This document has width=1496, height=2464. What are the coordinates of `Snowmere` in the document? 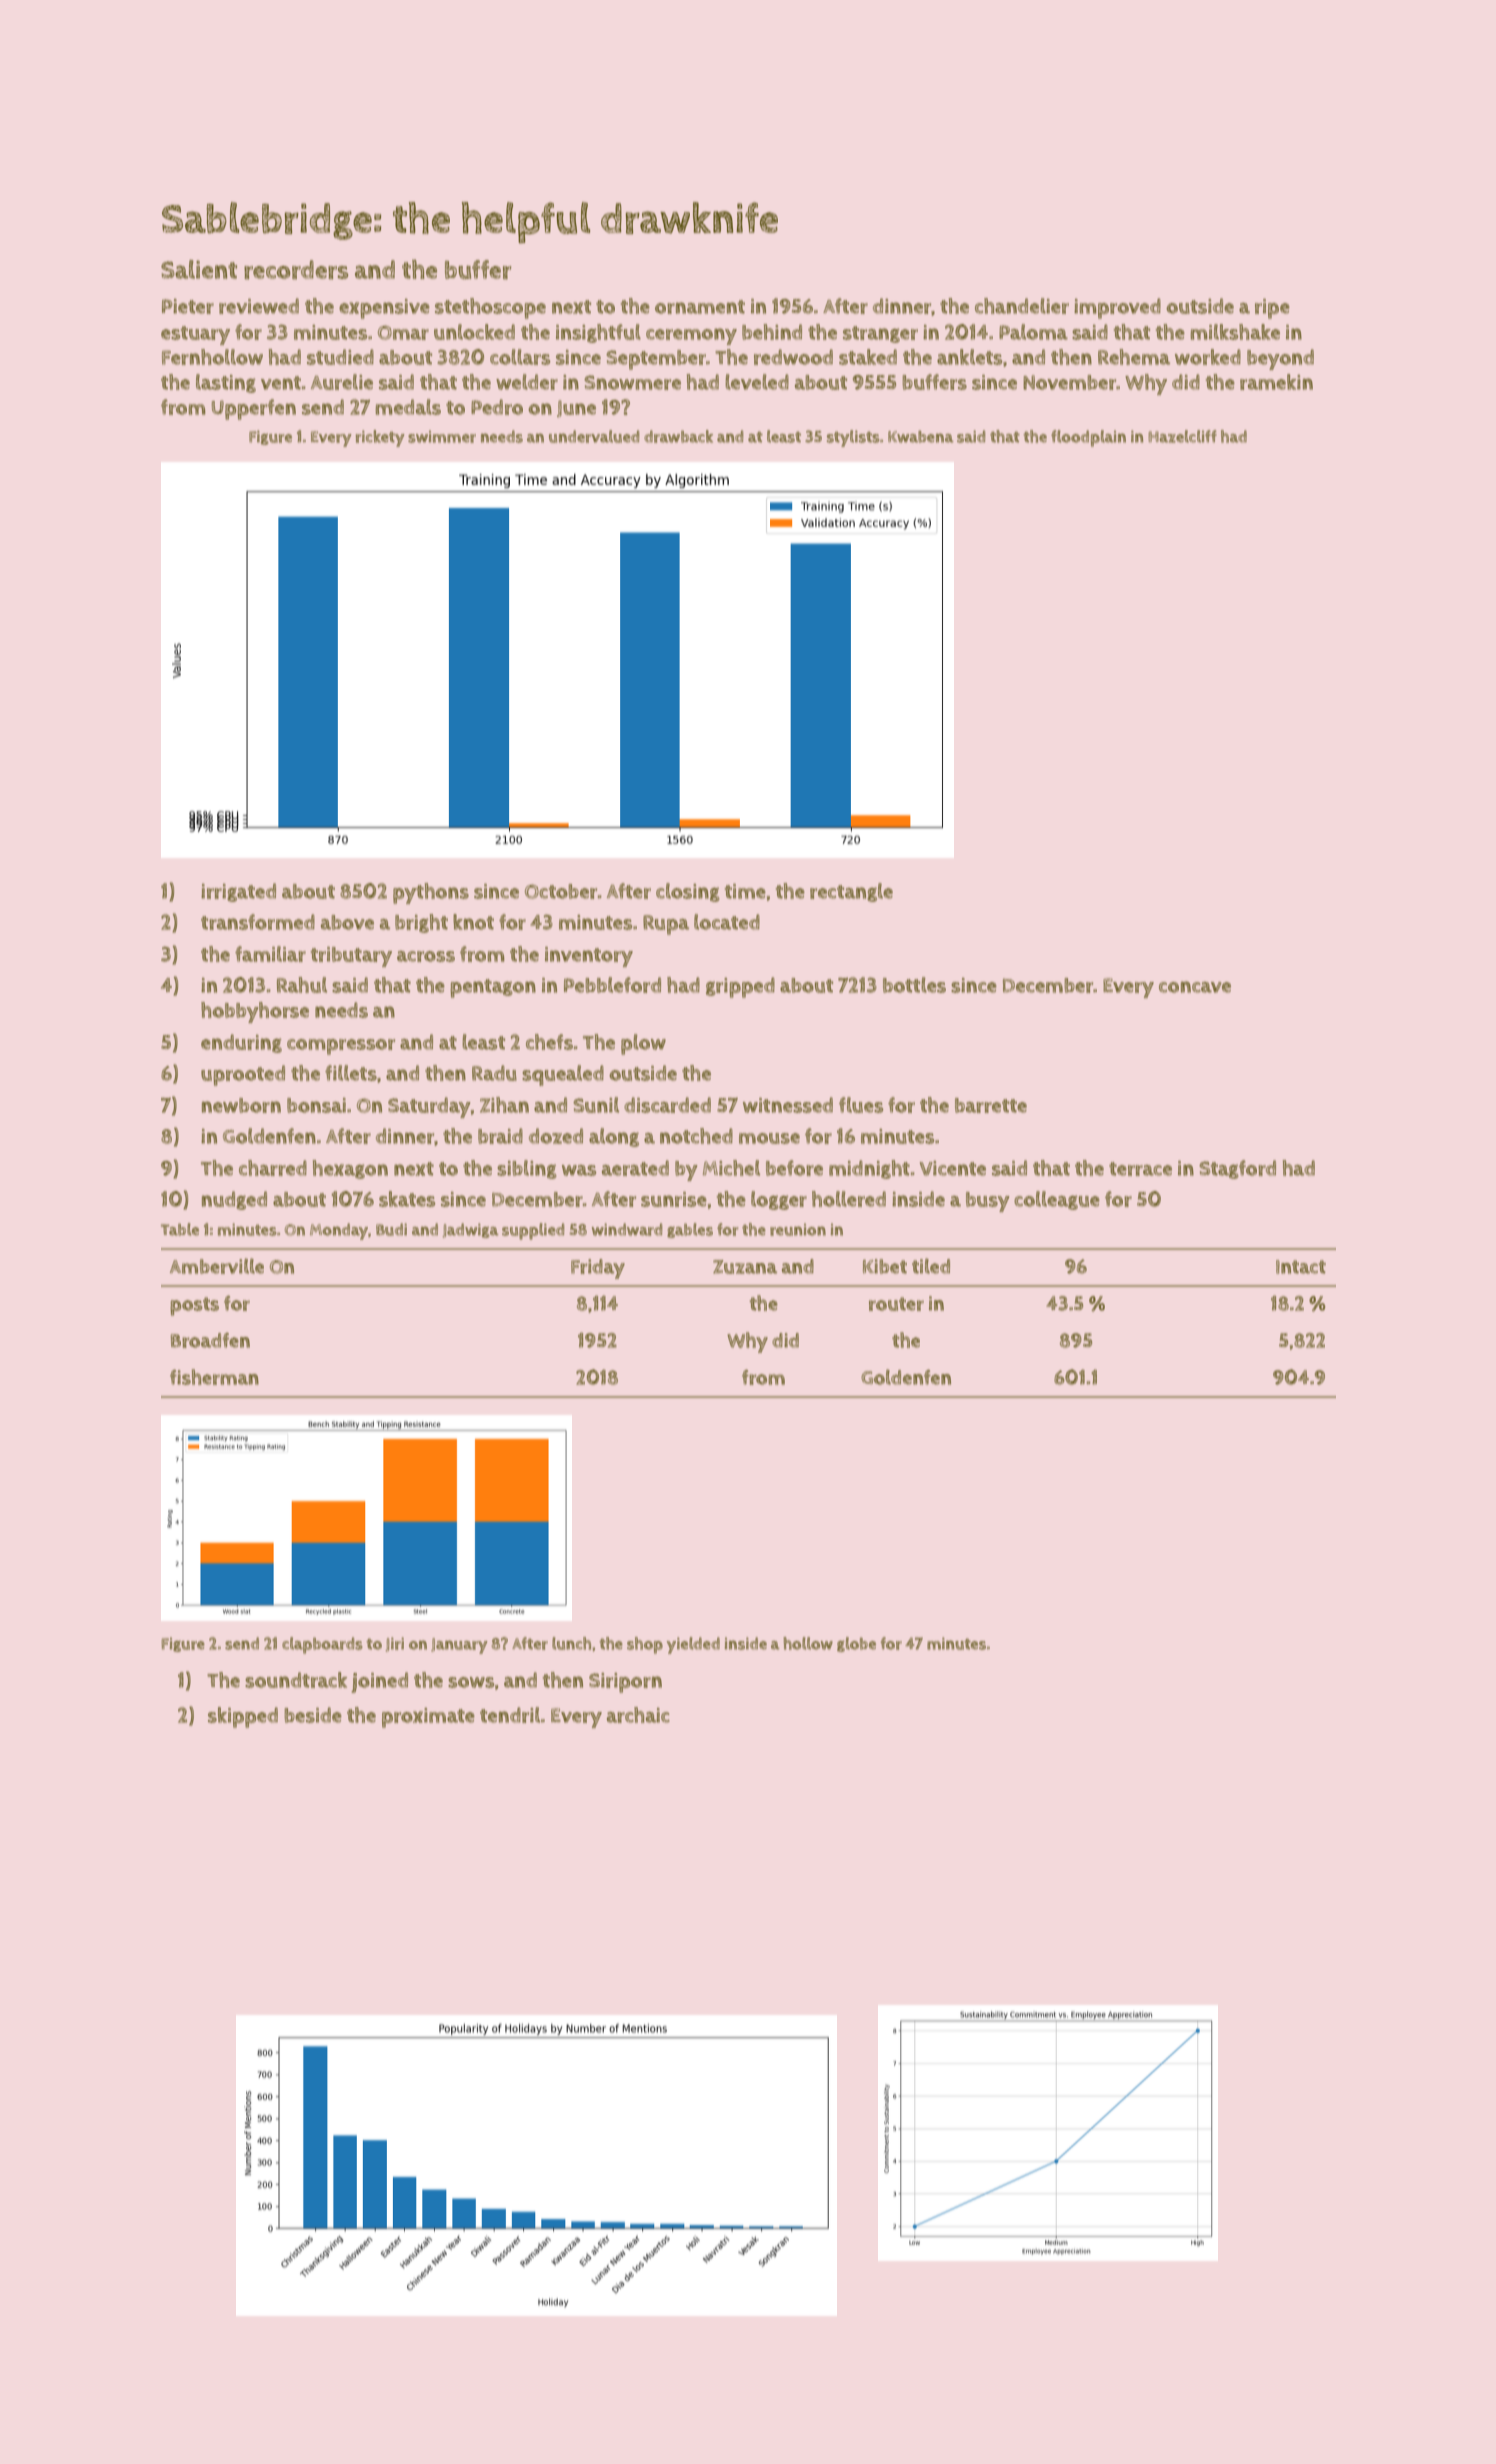 It's located at (632, 382).
